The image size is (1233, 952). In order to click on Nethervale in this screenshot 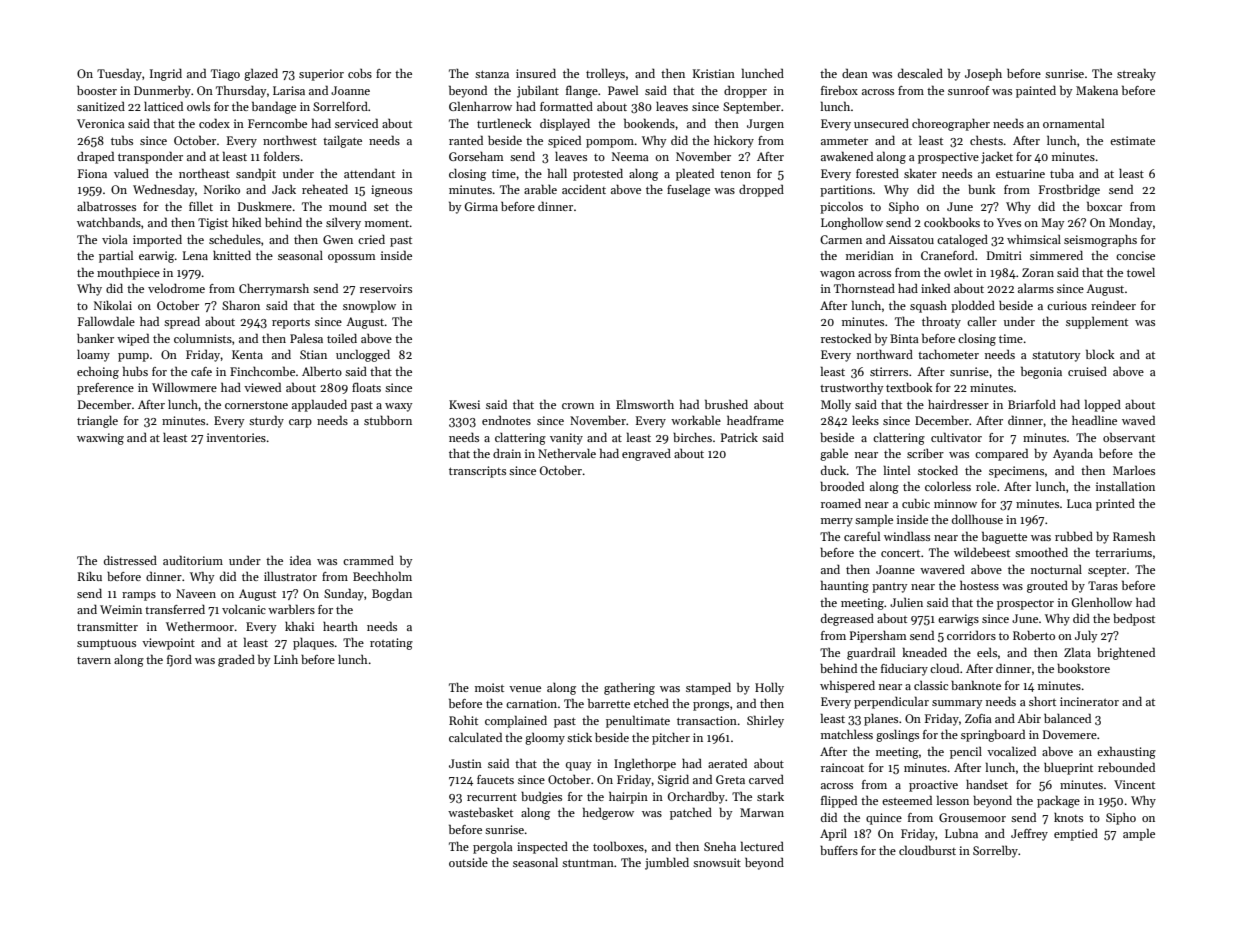, I will do `click(567, 453)`.
